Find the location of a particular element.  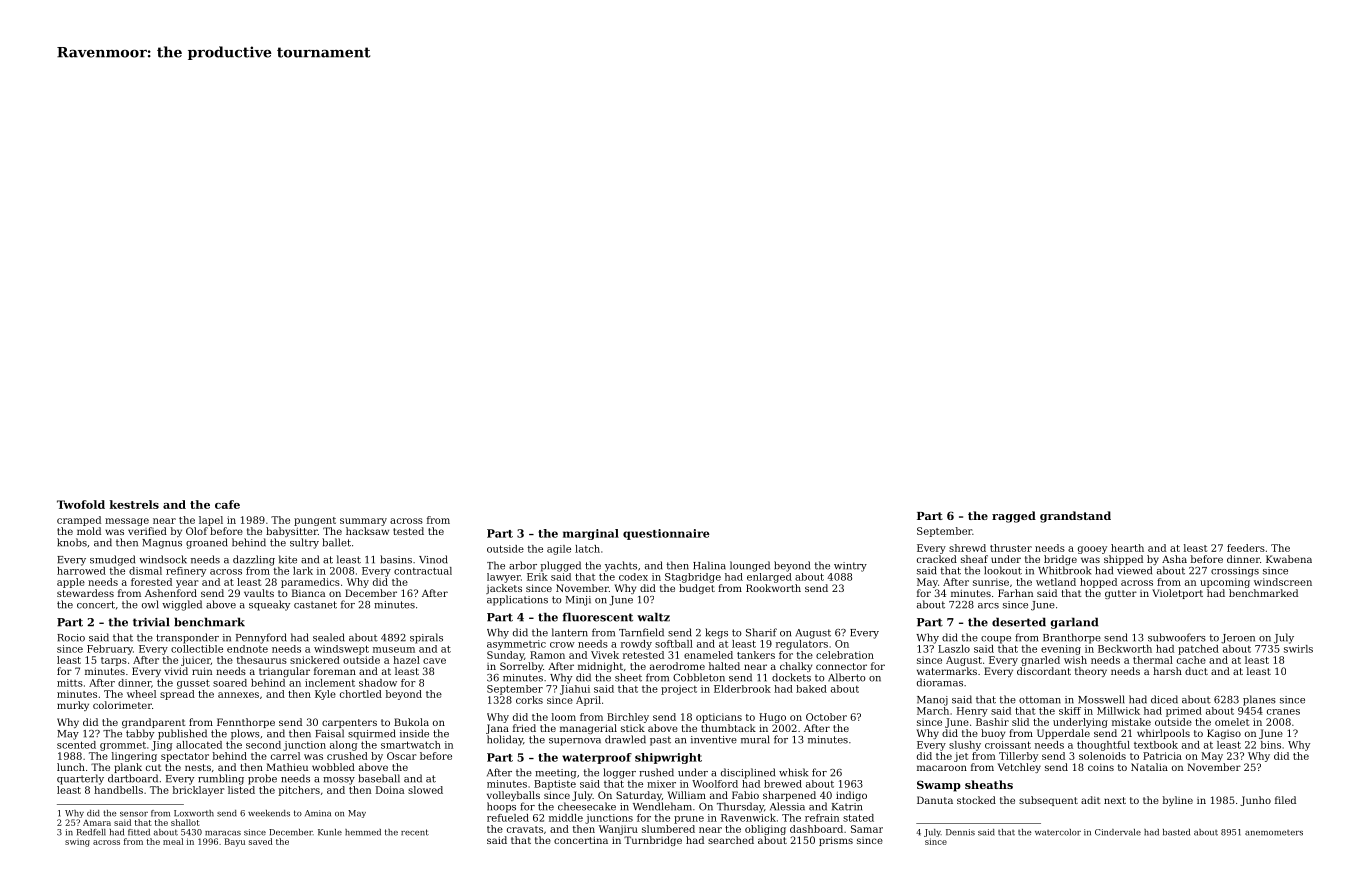

ragged is located at coordinates (1014, 517).
